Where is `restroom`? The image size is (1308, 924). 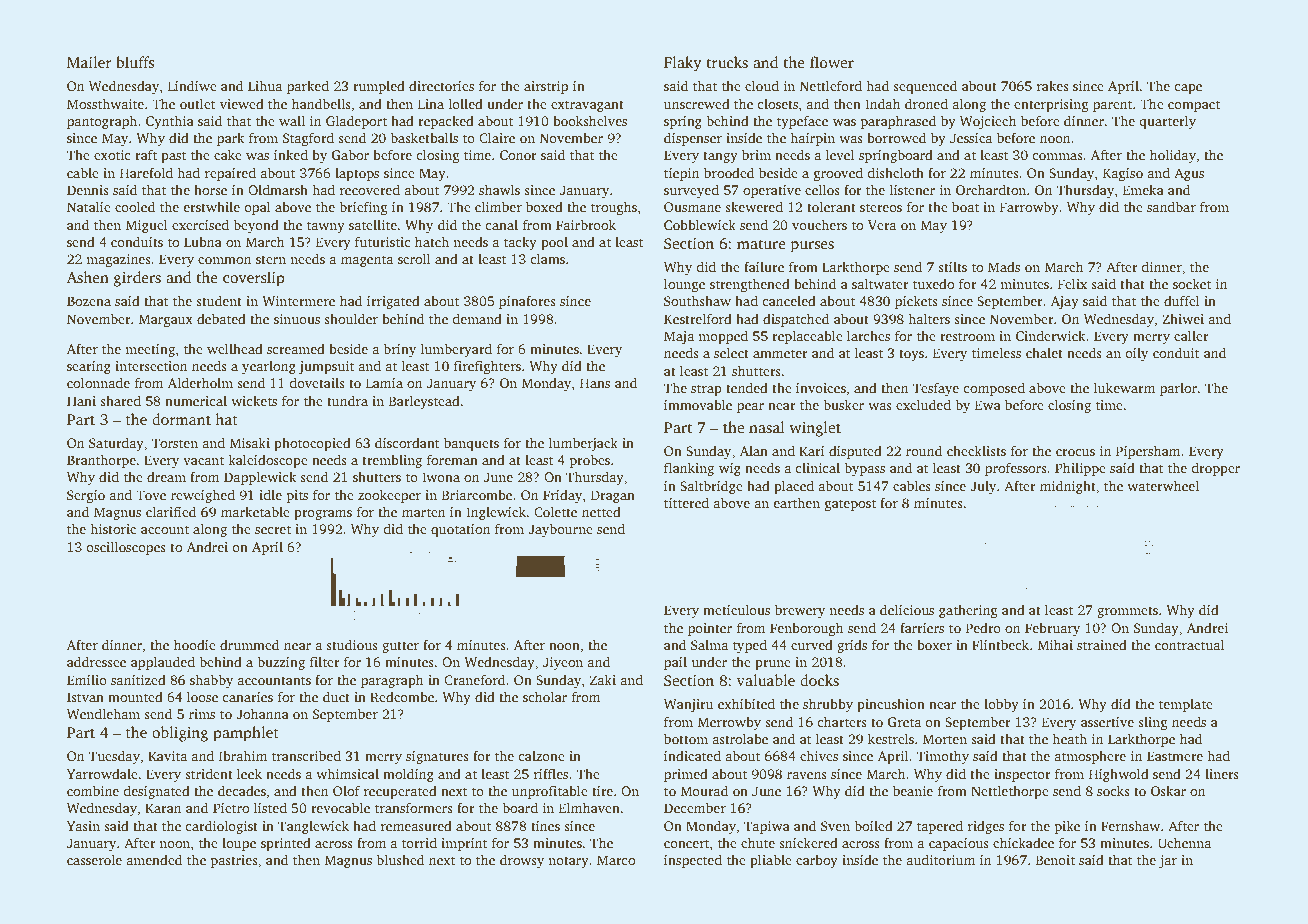
restroom is located at coordinates (967, 336).
